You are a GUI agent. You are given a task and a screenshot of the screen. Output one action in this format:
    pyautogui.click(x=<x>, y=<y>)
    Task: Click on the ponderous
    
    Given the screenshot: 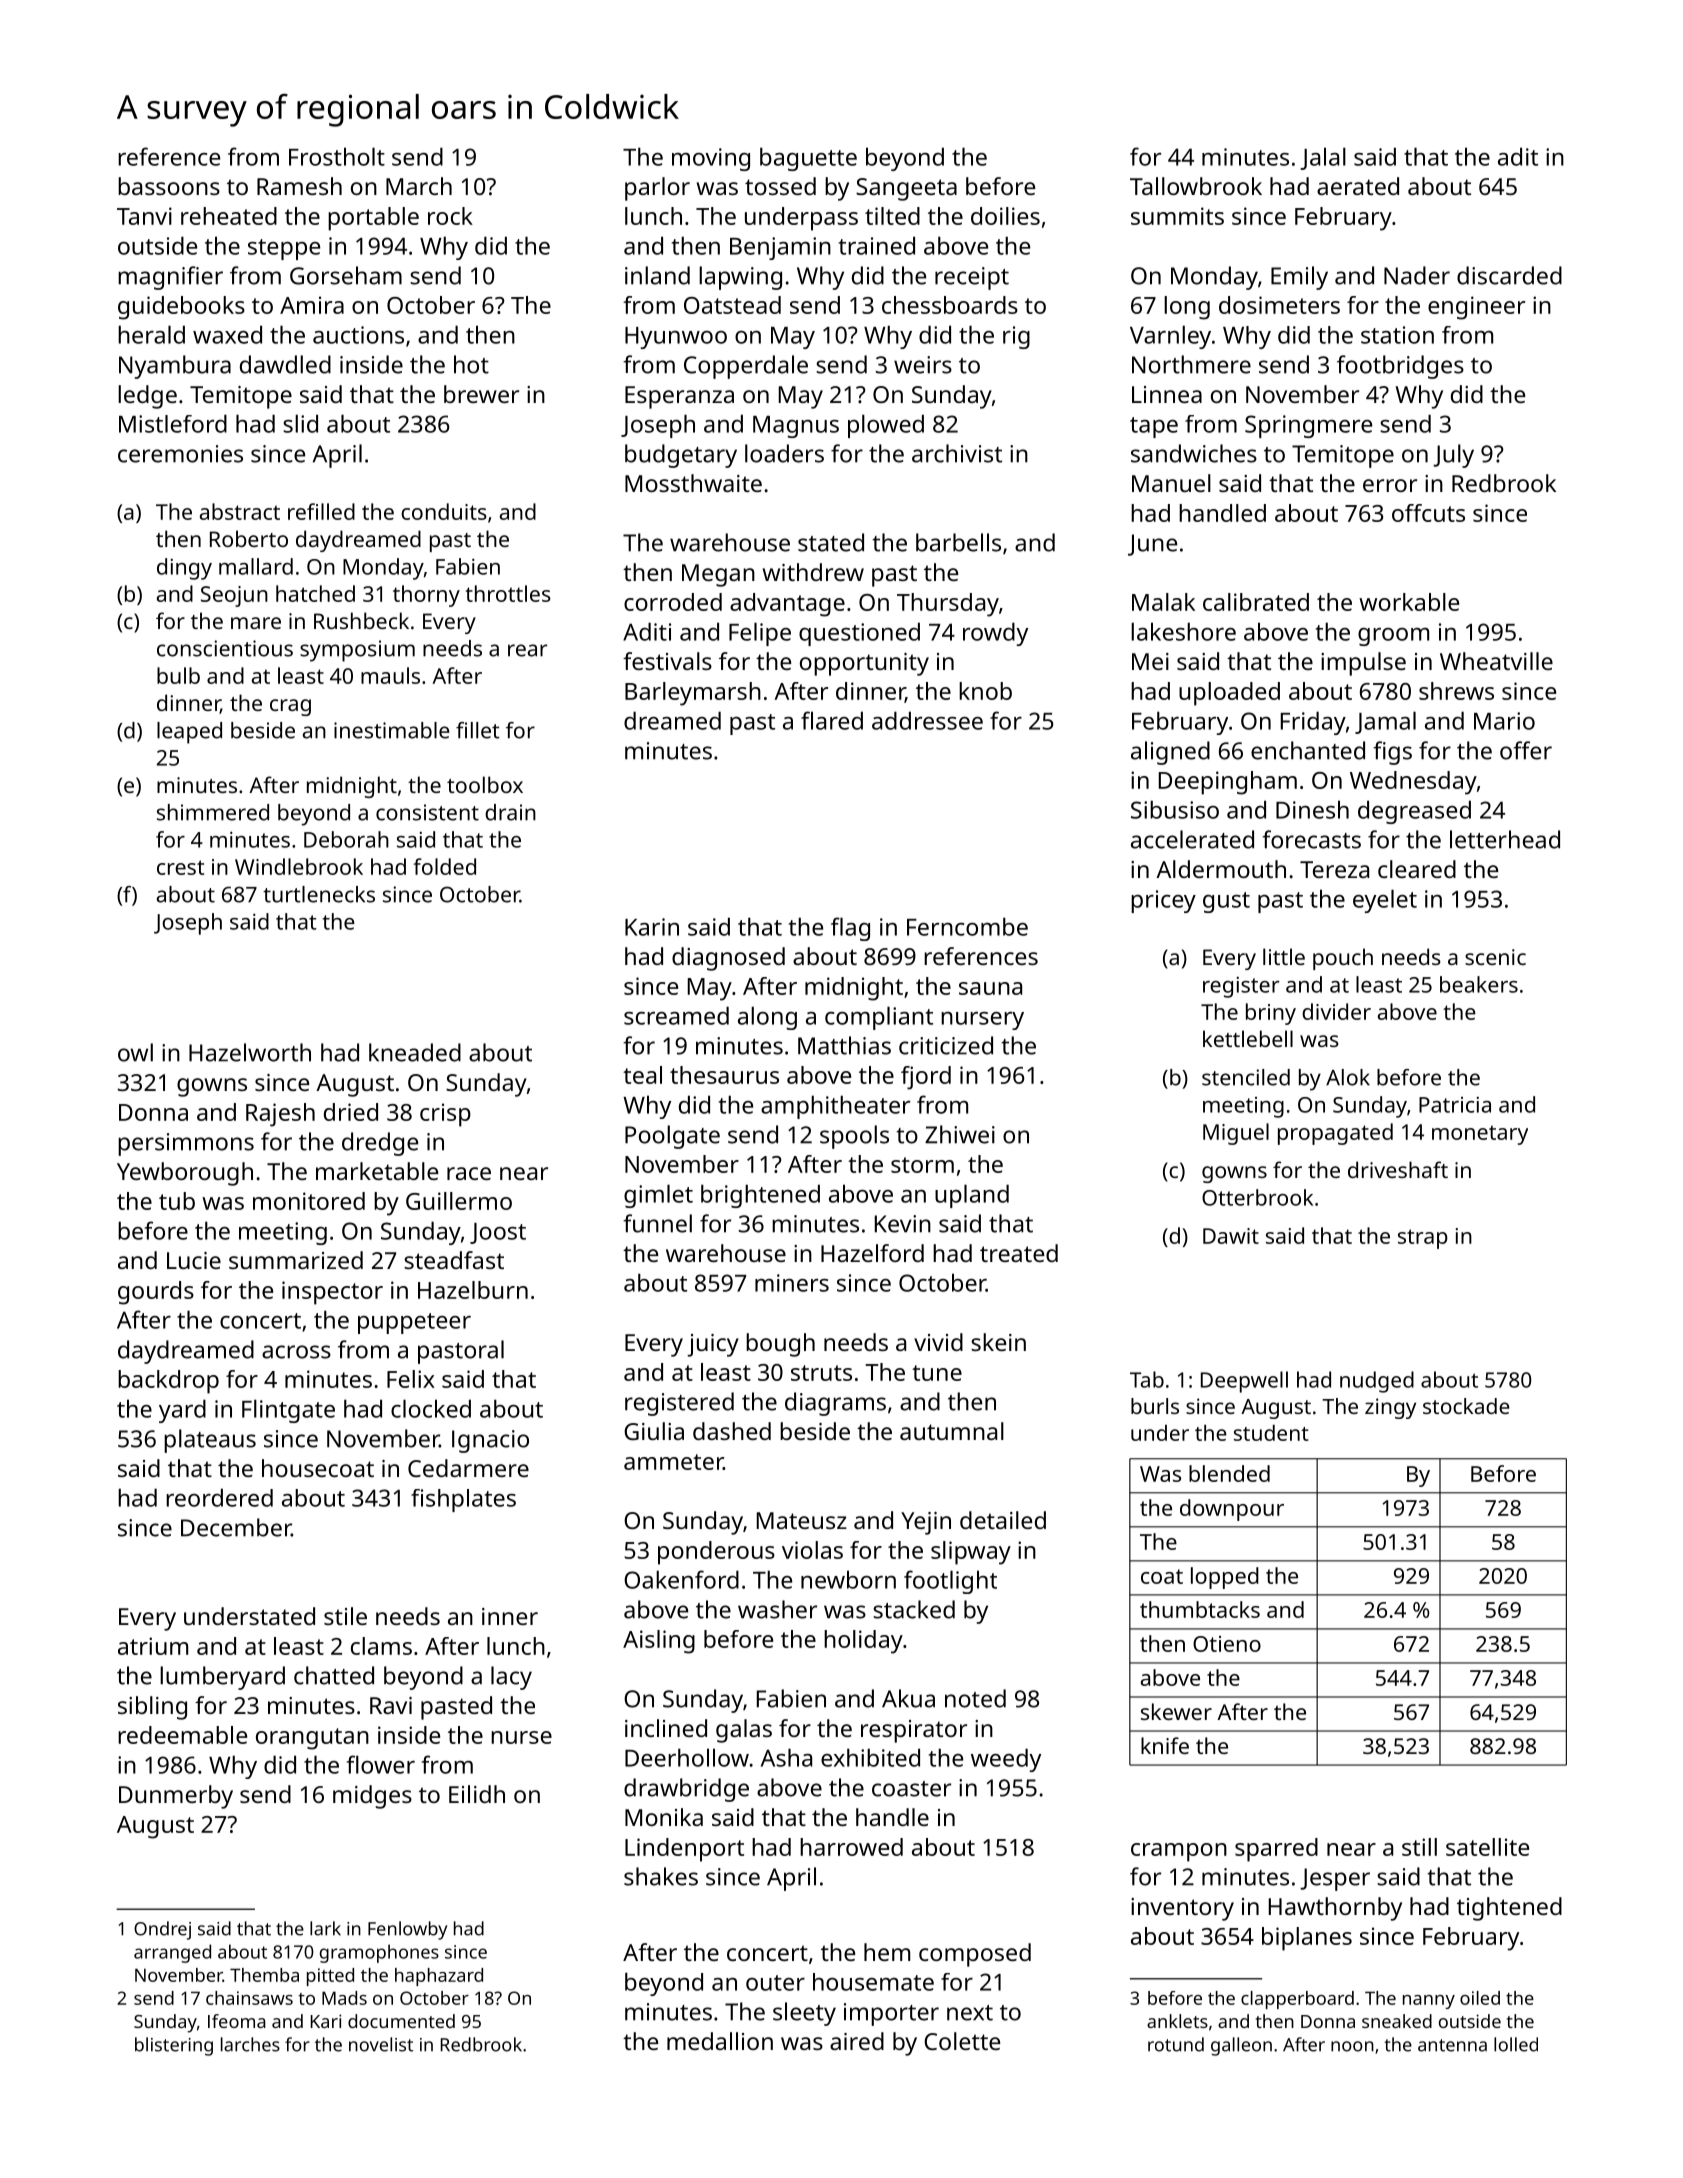 What is the action you would take?
    pyautogui.click(x=716, y=1553)
